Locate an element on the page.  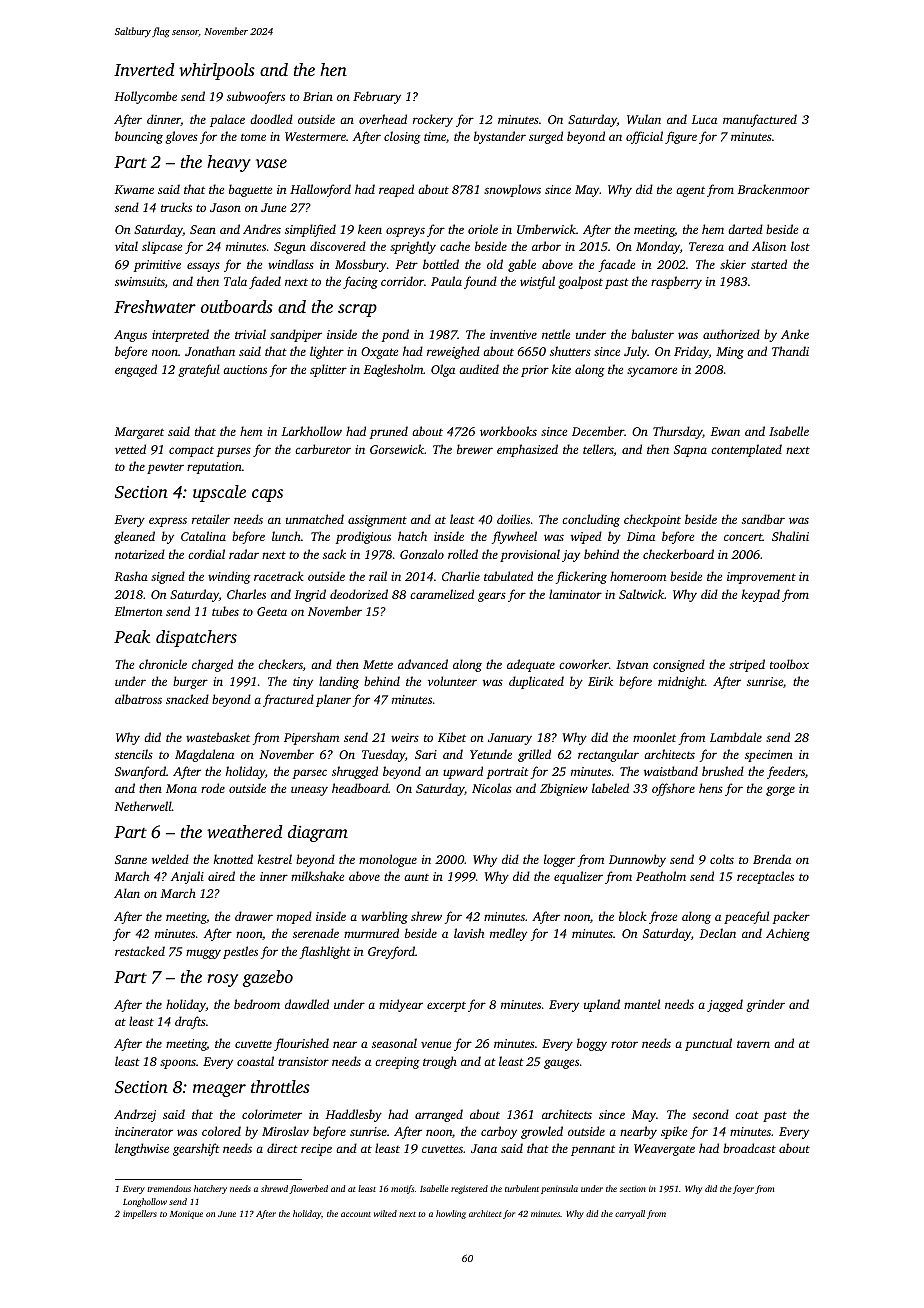
February is located at coordinates (377, 97).
